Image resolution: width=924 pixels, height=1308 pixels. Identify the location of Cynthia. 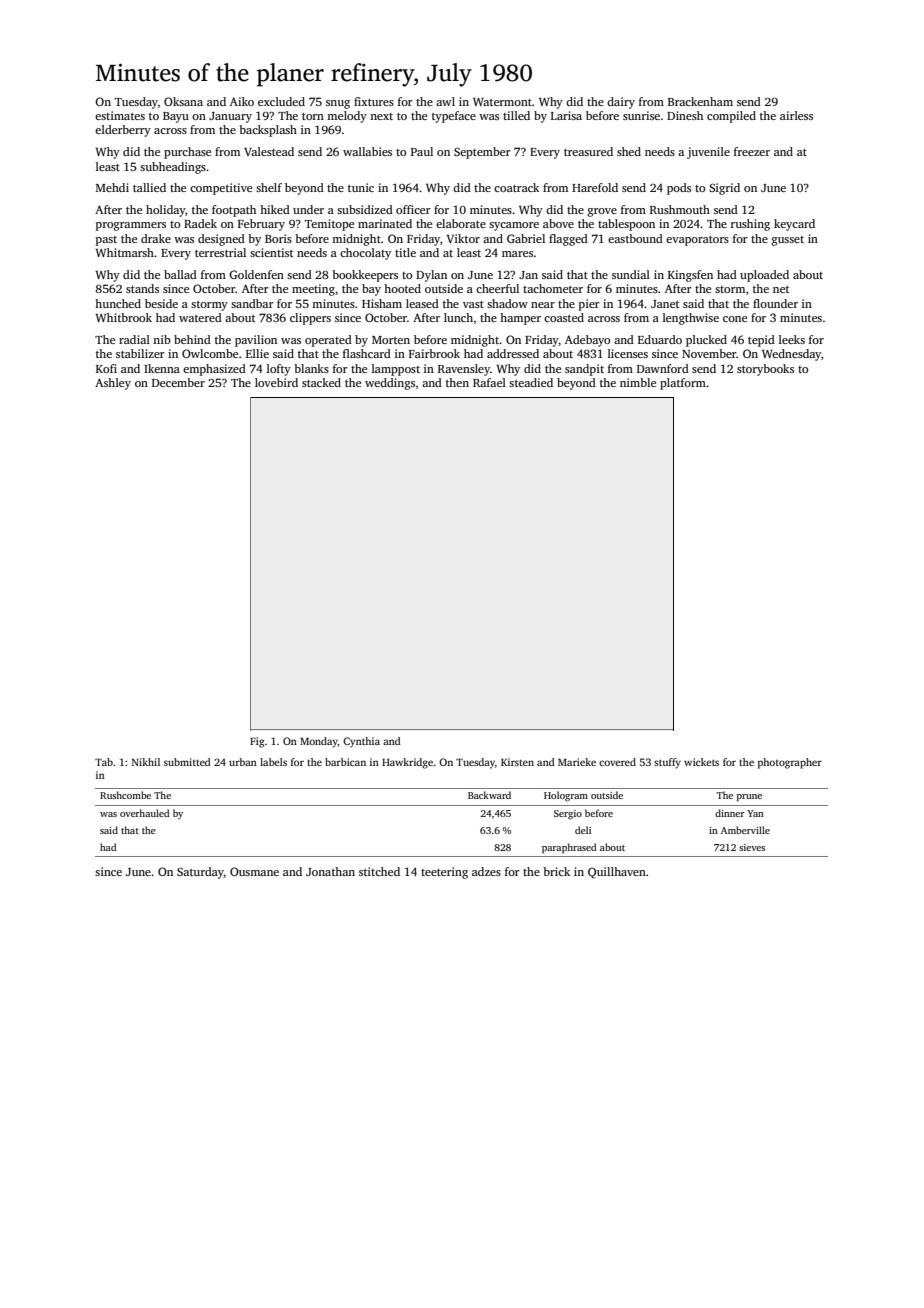
(361, 742).
